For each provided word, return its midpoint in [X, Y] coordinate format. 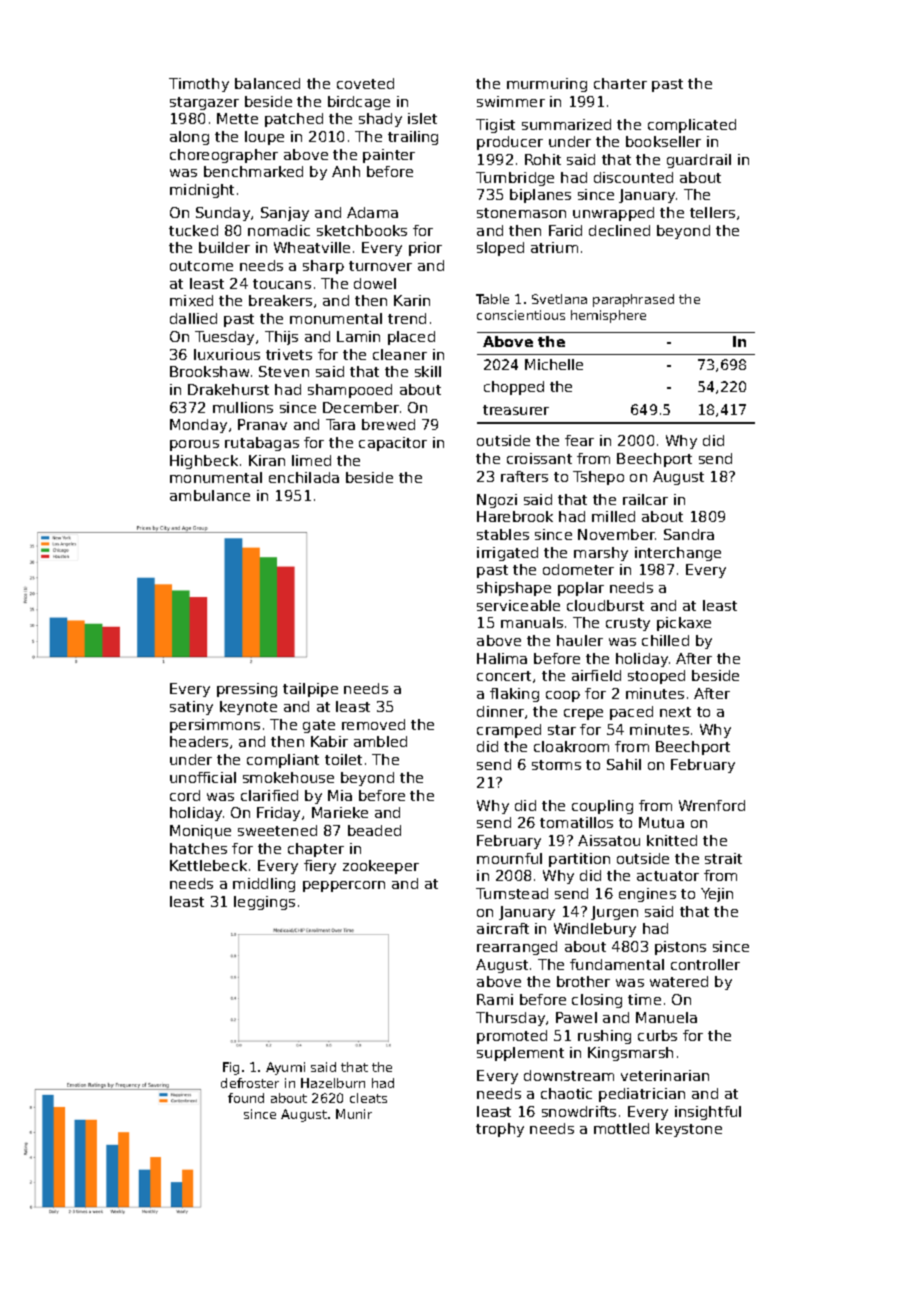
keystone [689, 1130]
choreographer [224, 156]
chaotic [566, 1093]
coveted [365, 83]
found [246, 1098]
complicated [692, 126]
